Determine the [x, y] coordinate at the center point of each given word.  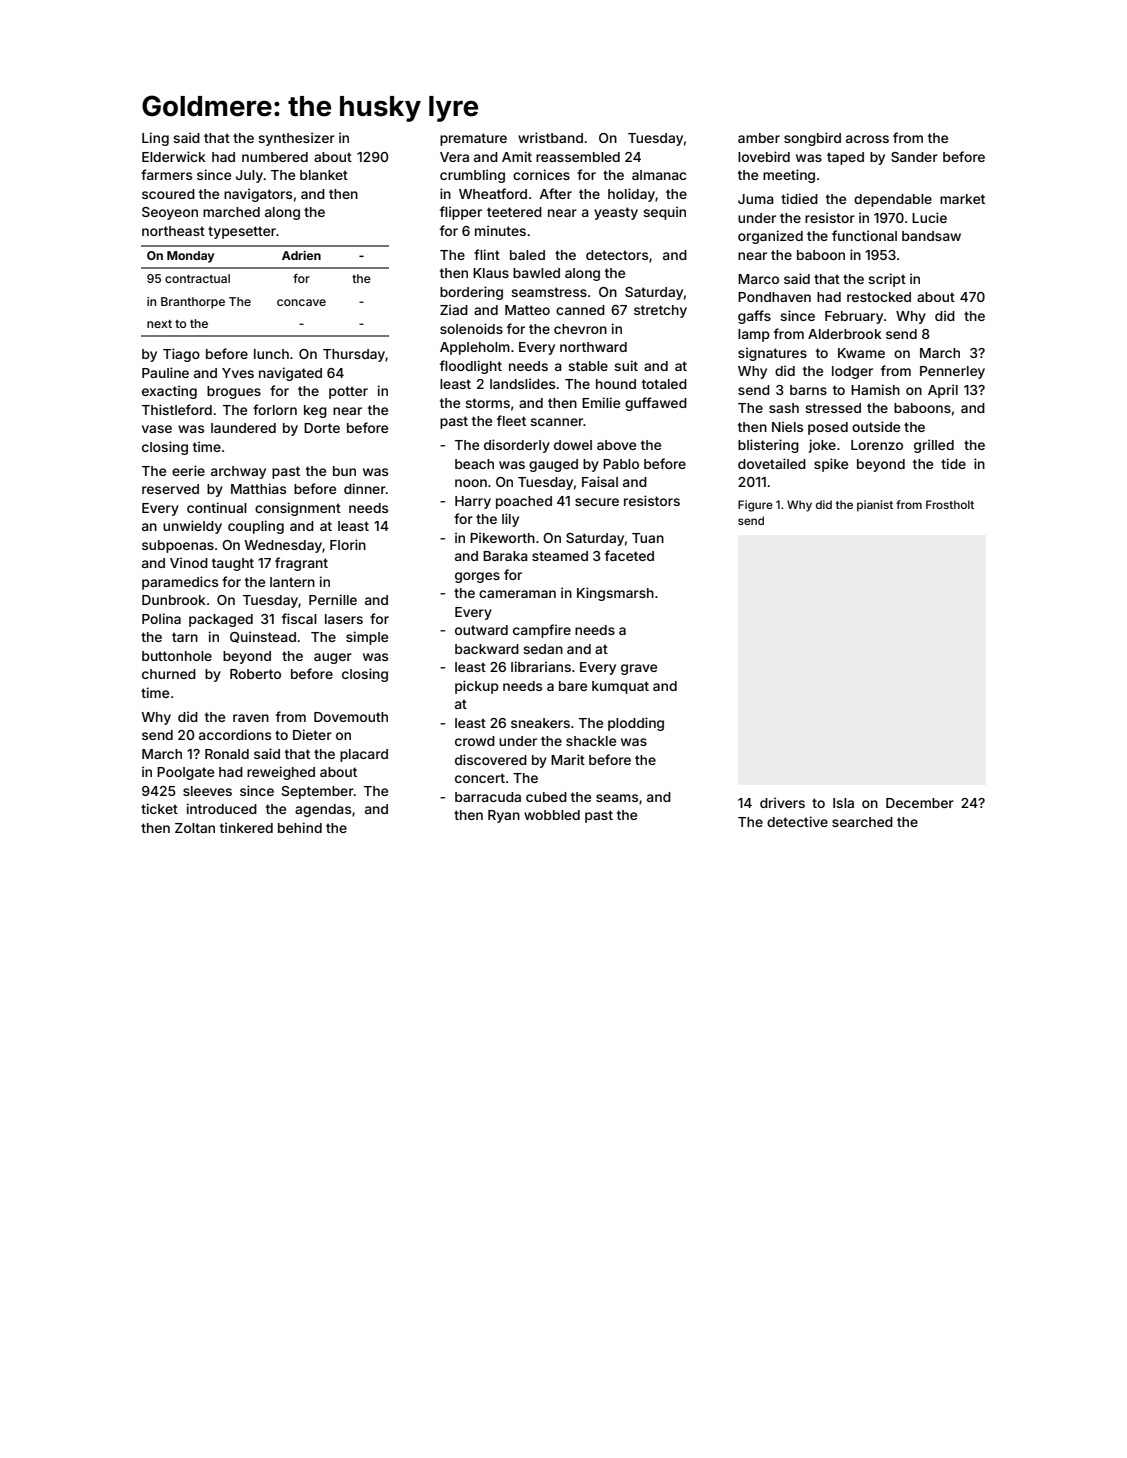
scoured [168, 194]
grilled [934, 446]
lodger [852, 372]
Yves [238, 373]
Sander [914, 157]
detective [797, 821]
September [318, 792]
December [920, 803]
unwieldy [192, 527]
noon [471, 483]
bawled [536, 273]
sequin [664, 213]
